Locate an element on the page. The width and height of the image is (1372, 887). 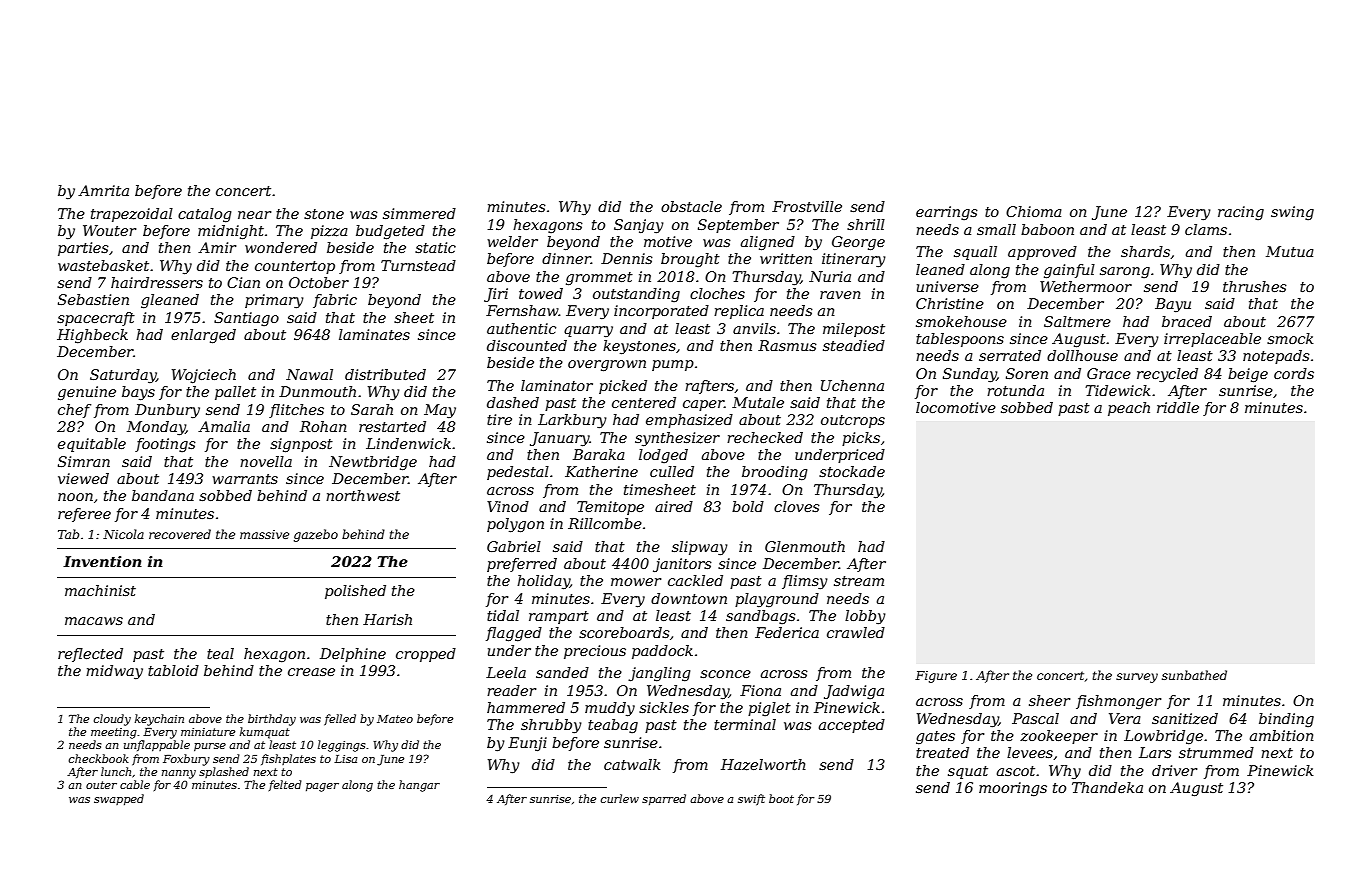
braced is located at coordinates (1187, 321).
